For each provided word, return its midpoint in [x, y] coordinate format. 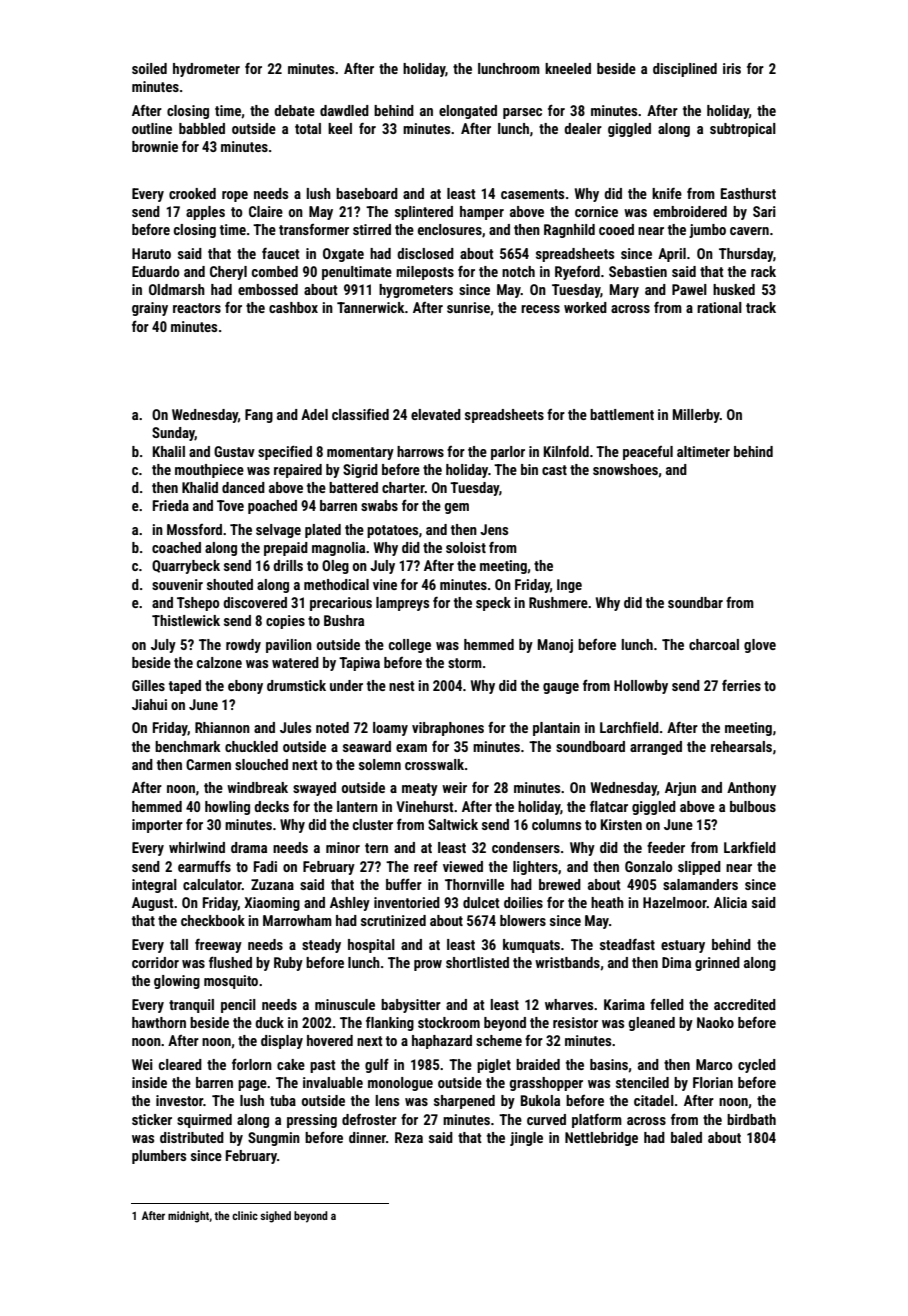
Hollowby [641, 687]
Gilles [148, 685]
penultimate [357, 273]
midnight [188, 1217]
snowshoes [625, 469]
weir [454, 787]
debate [294, 110]
